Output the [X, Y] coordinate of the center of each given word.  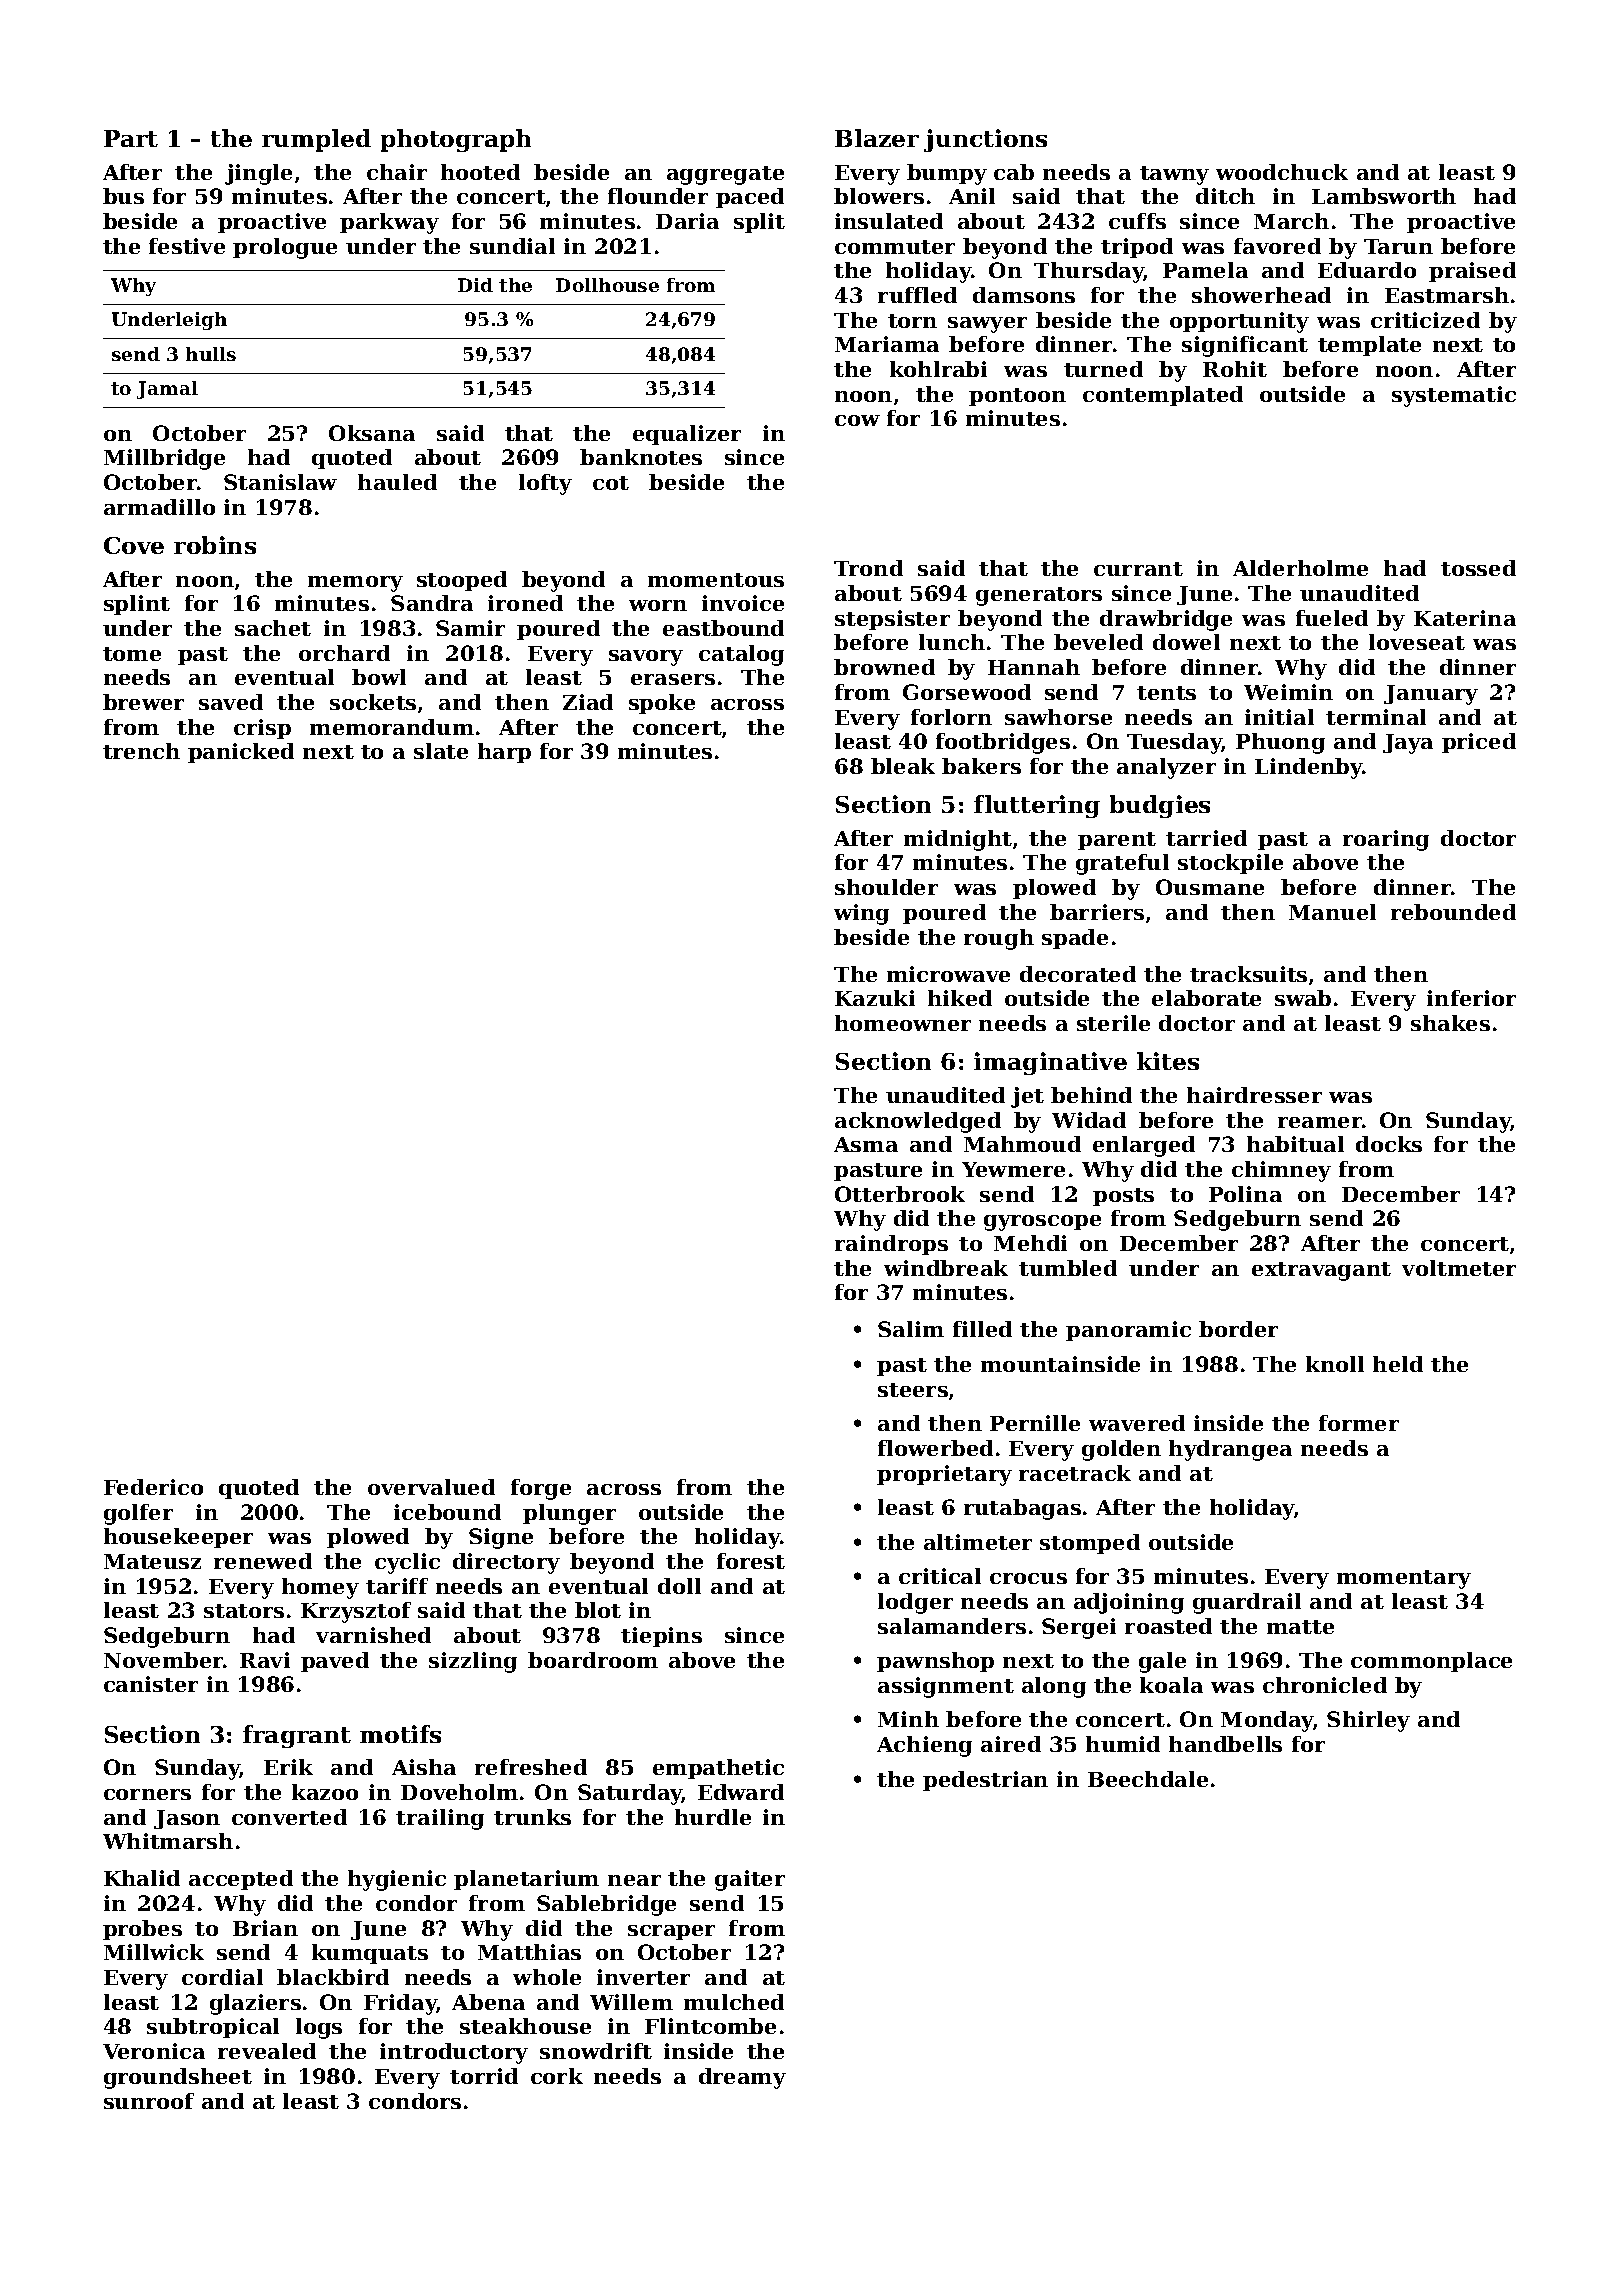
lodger [915, 1603]
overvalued [431, 1487]
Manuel [1332, 912]
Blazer [877, 138]
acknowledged [918, 1122]
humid [1123, 1744]
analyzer [1166, 768]
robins [215, 545]
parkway [389, 223]
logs [319, 2028]
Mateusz [152, 1561]
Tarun [1398, 246]
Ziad [588, 702]
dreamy [742, 2078]
